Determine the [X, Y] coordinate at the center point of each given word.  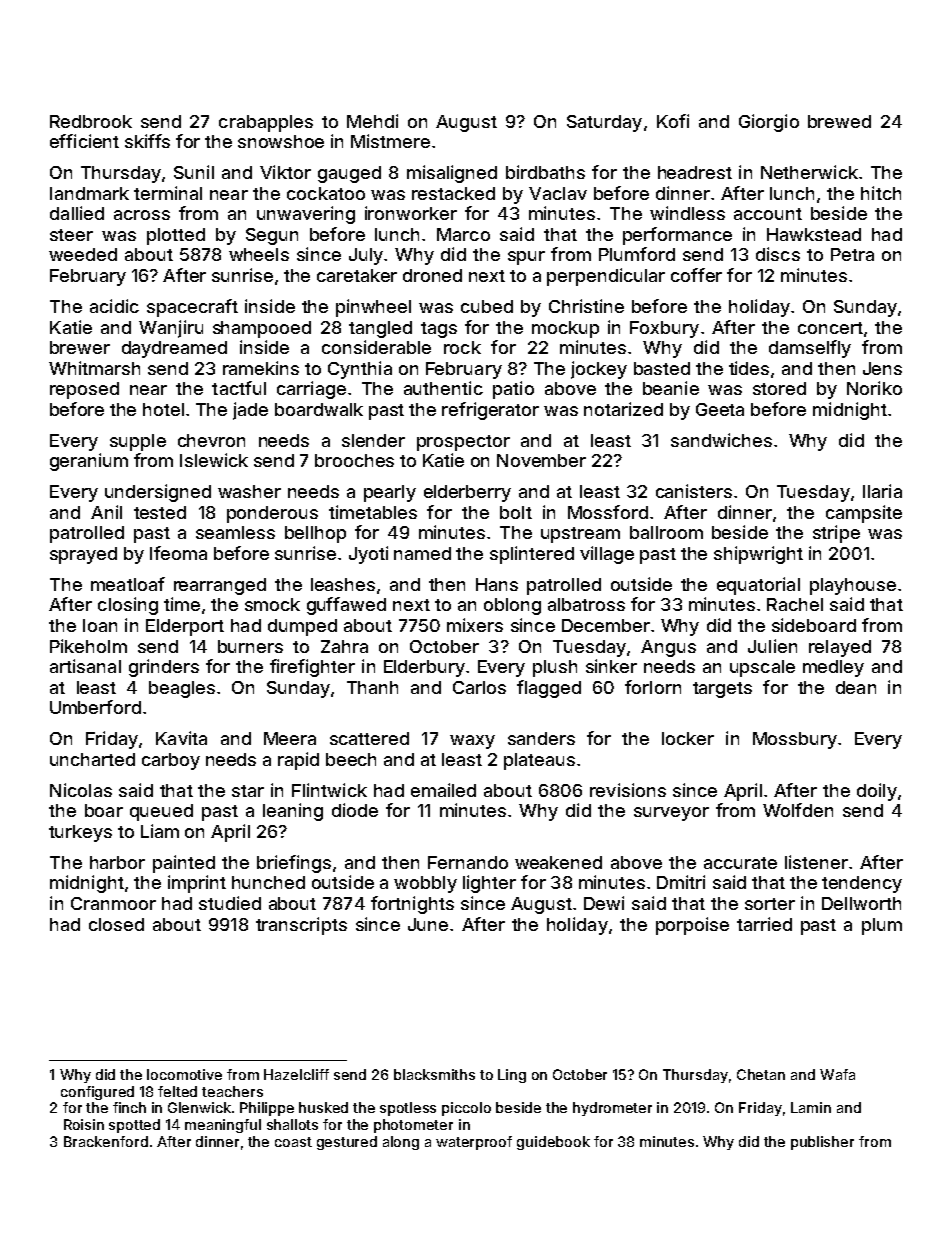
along [401, 1143]
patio [513, 390]
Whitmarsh [94, 368]
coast [293, 1142]
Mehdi [372, 121]
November [541, 460]
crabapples [266, 123]
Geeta [720, 409]
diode [355, 810]
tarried [764, 924]
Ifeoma [178, 553]
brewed [839, 121]
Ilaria [882, 491]
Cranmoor [113, 903]
